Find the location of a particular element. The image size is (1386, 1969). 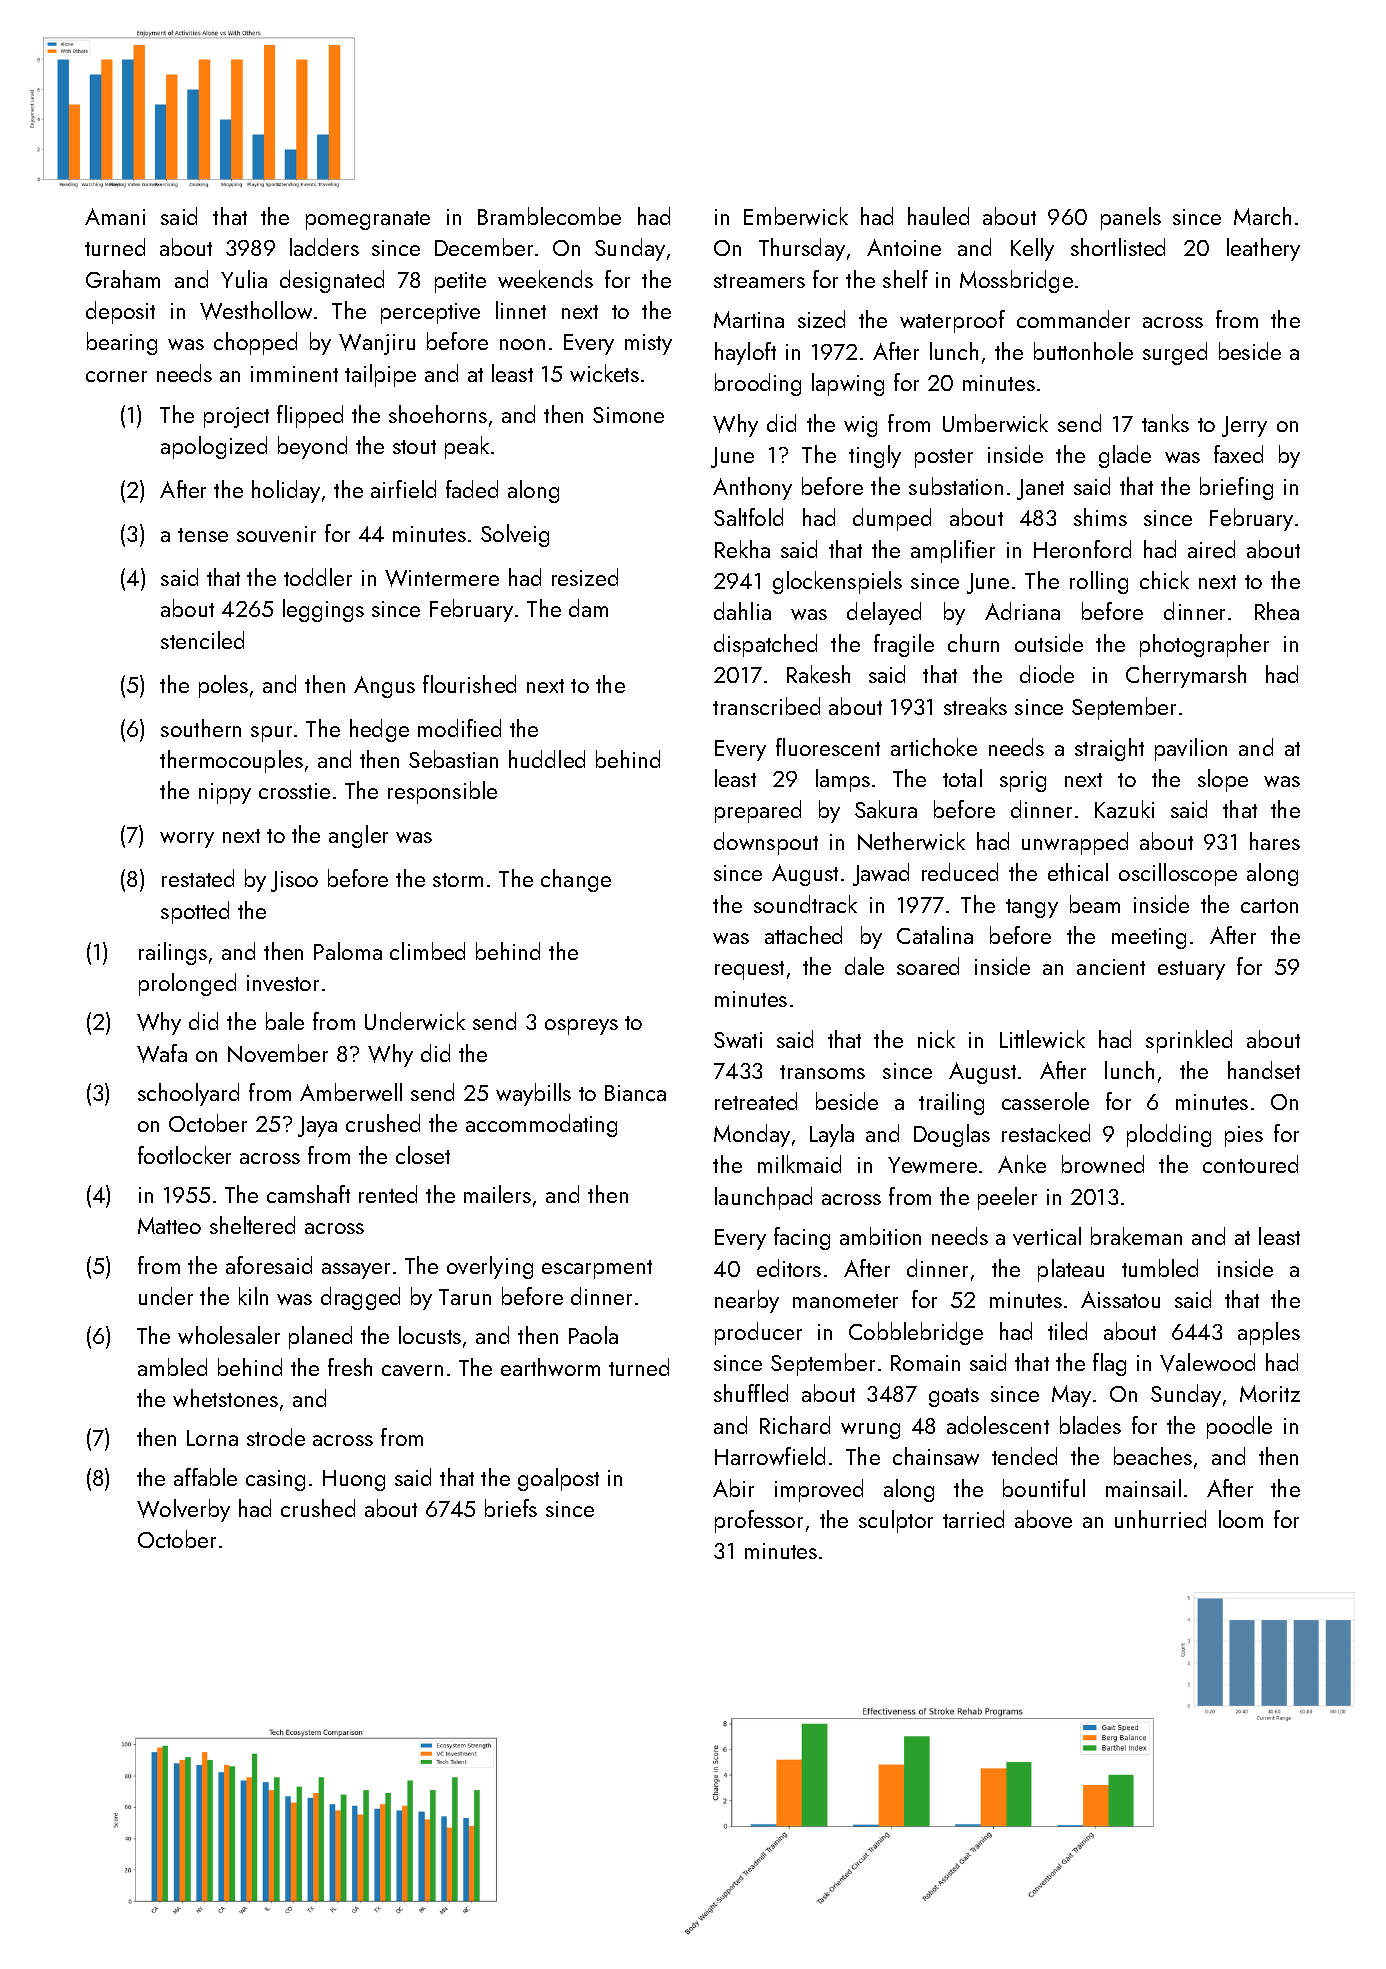

streamers is located at coordinates (759, 281).
